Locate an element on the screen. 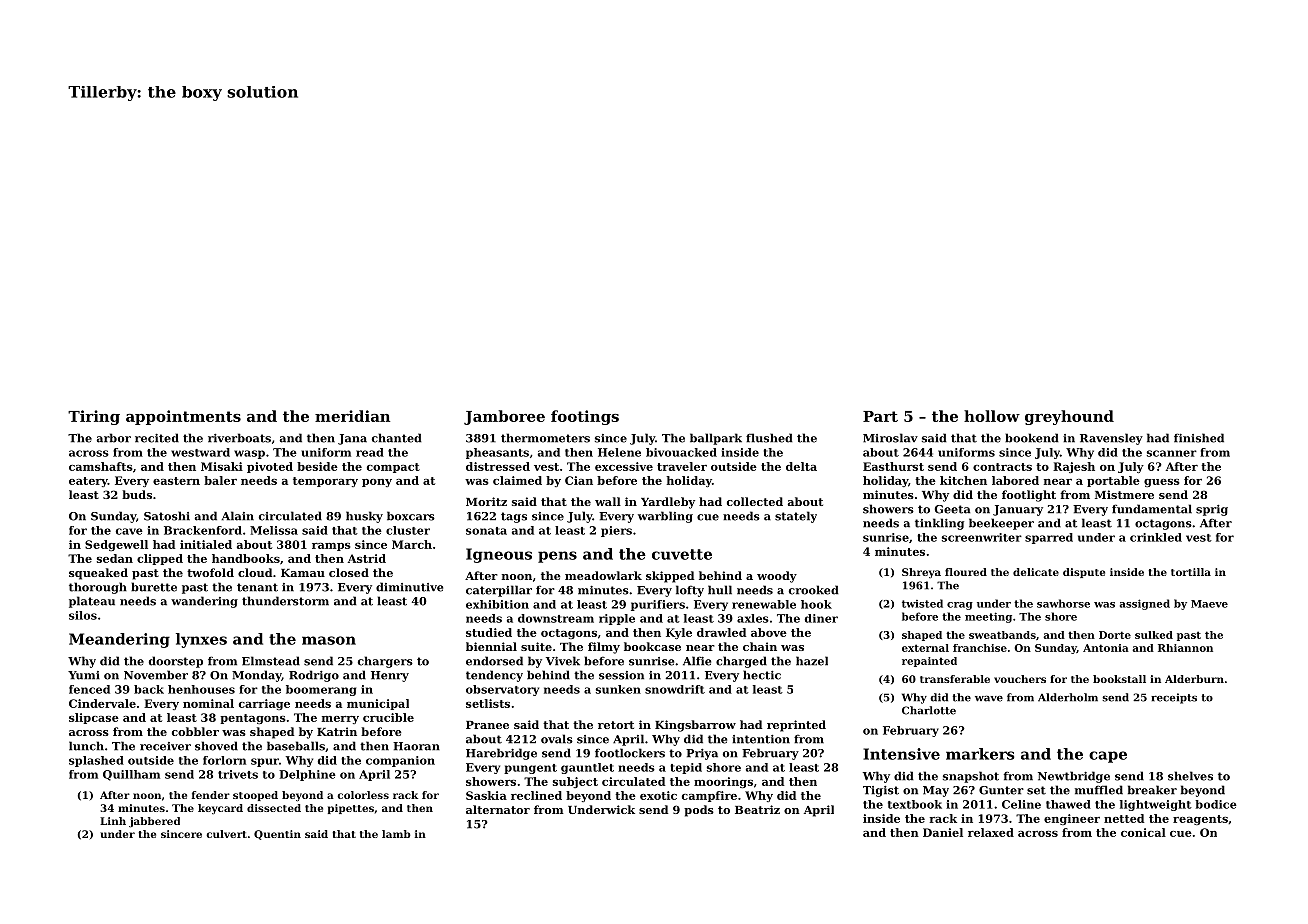 This screenshot has width=1308, height=924. reprinted is located at coordinates (796, 726).
